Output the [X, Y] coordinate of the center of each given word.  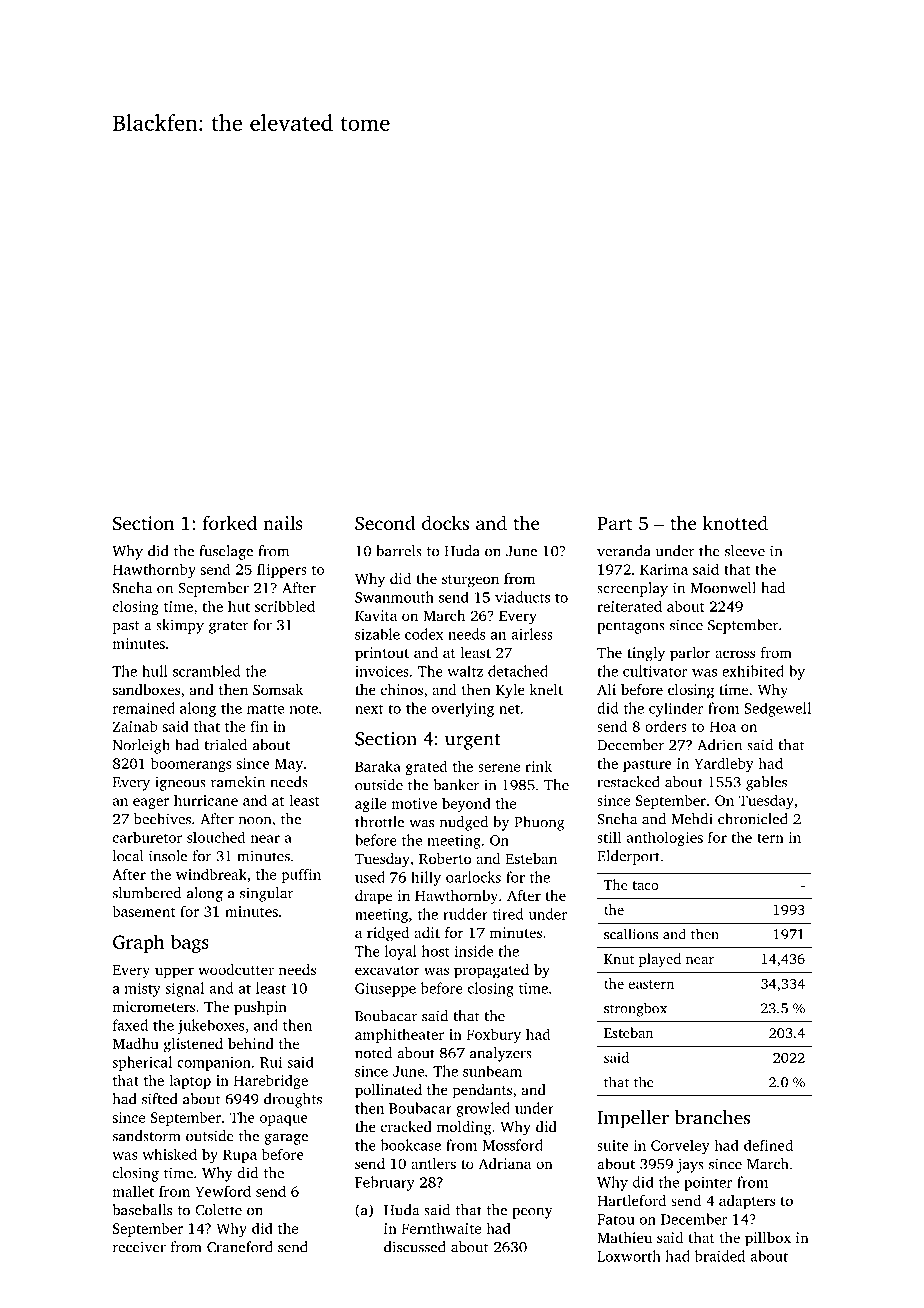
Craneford [240, 1247]
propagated [491, 971]
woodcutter [236, 969]
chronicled [753, 819]
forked [230, 523]
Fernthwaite [441, 1228]
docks [445, 523]
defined [768, 1145]
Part [614, 523]
